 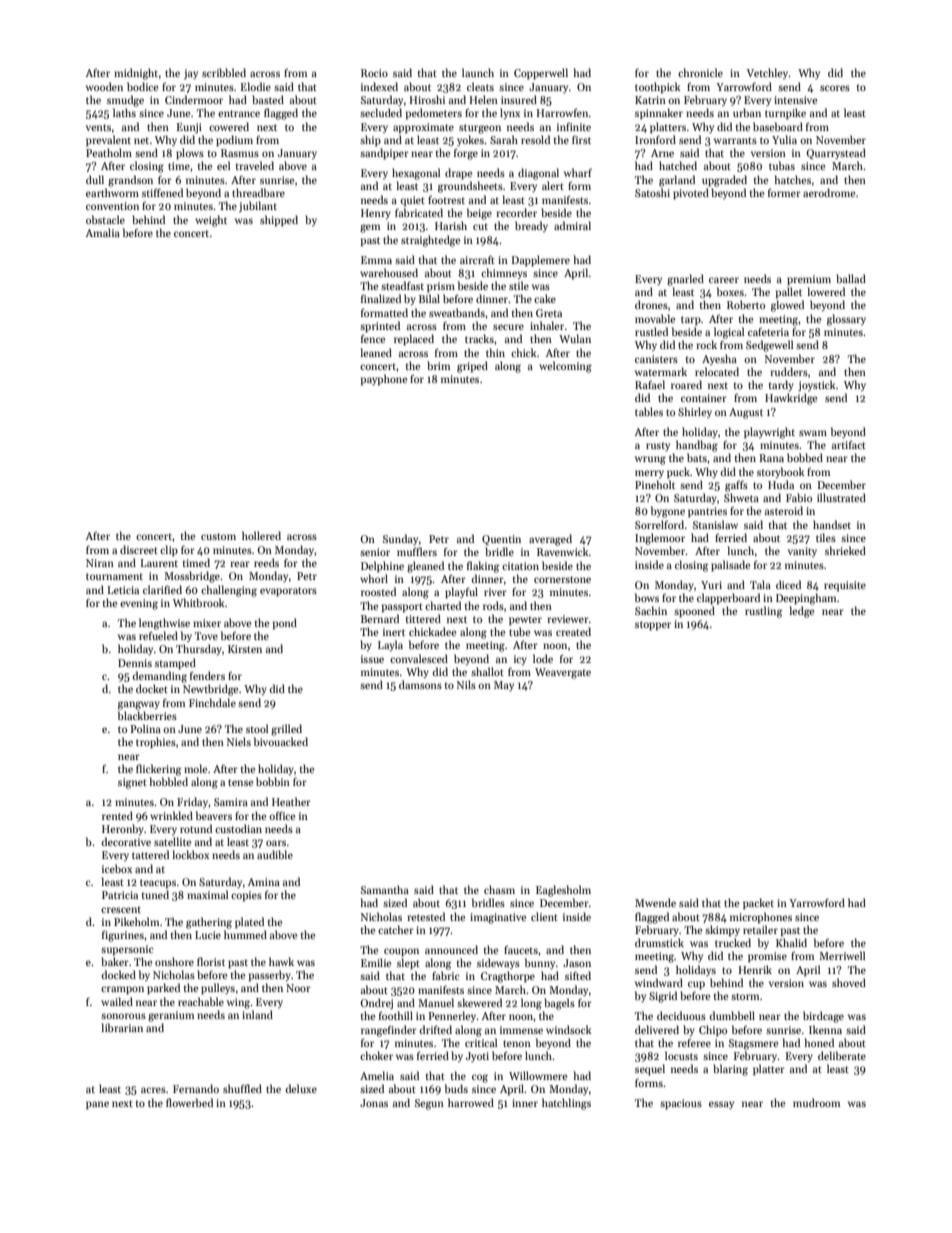 What do you see at coordinates (466, 684) in the screenshot?
I see `Nils` at bounding box center [466, 684].
